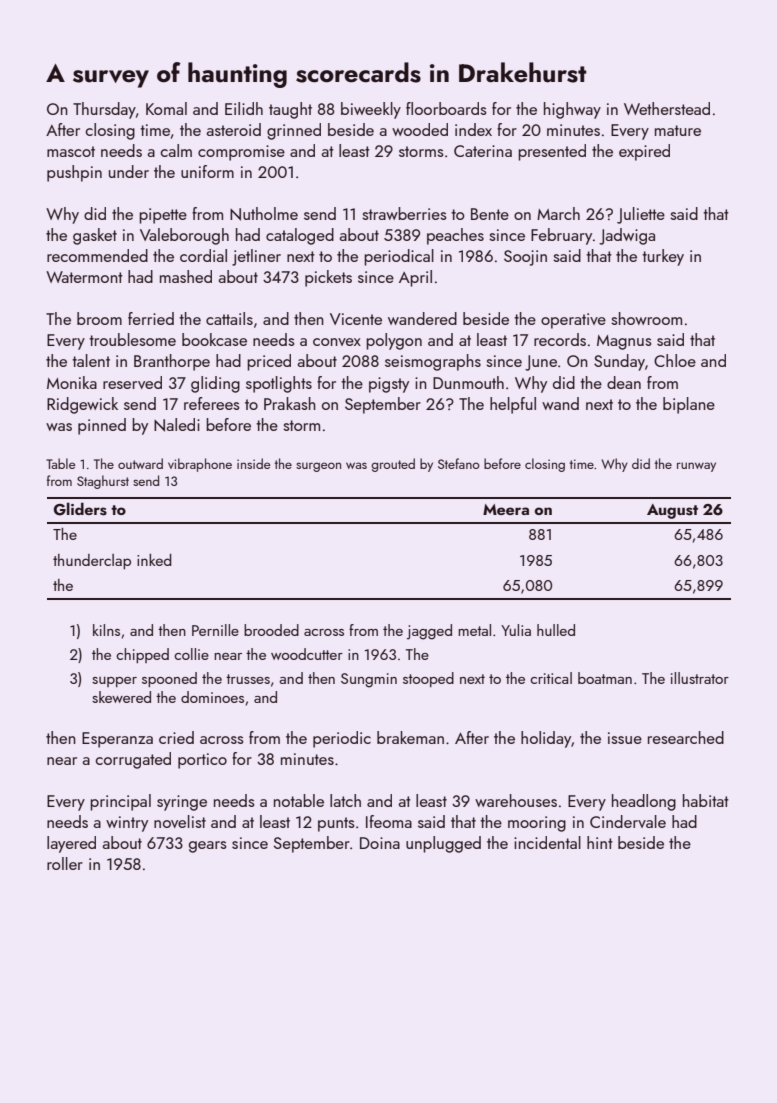  Describe the element at coordinates (446, 108) in the screenshot. I see `floorboards` at that location.
